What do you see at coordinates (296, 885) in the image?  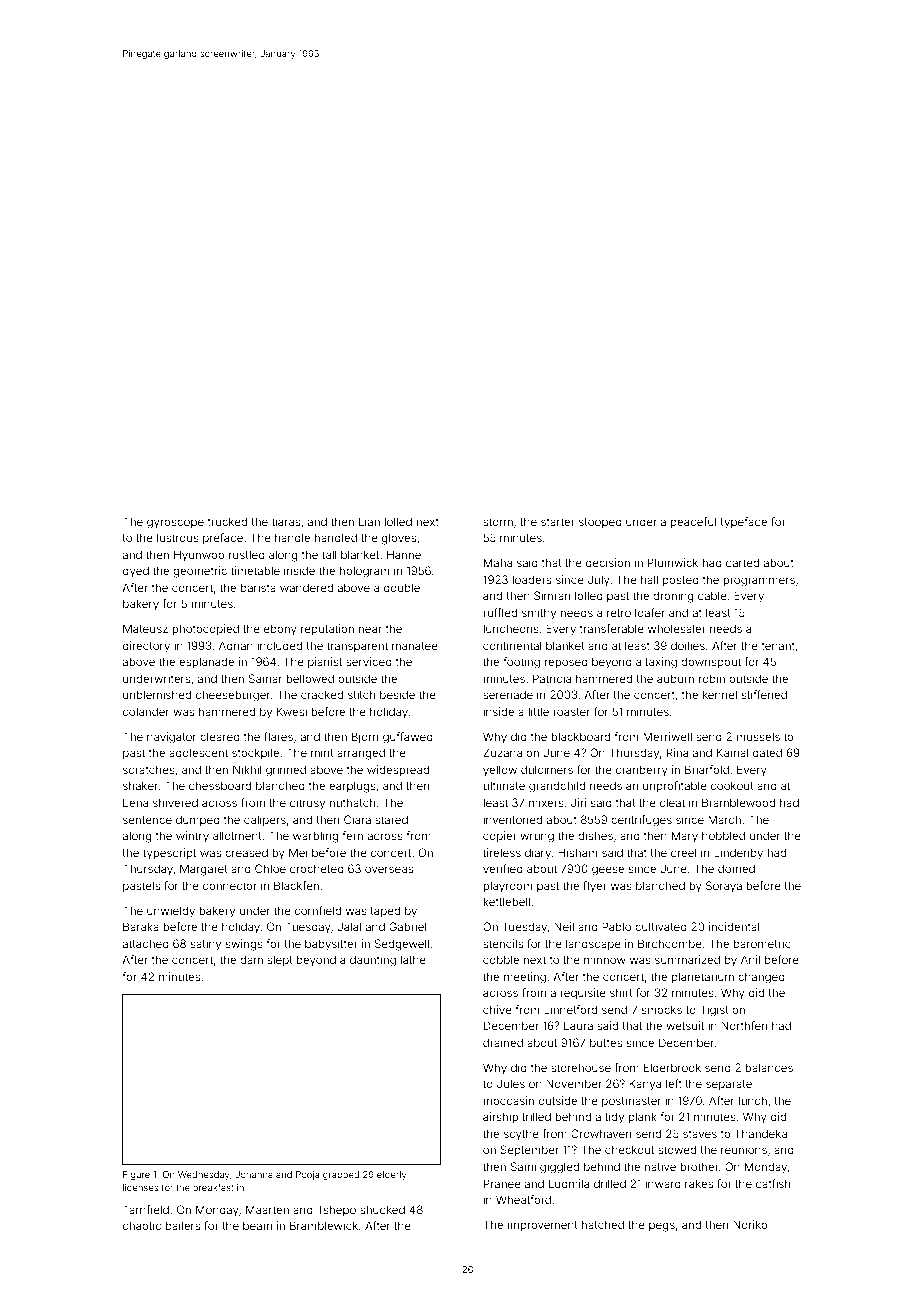 I see `Blackfen` at bounding box center [296, 885].
